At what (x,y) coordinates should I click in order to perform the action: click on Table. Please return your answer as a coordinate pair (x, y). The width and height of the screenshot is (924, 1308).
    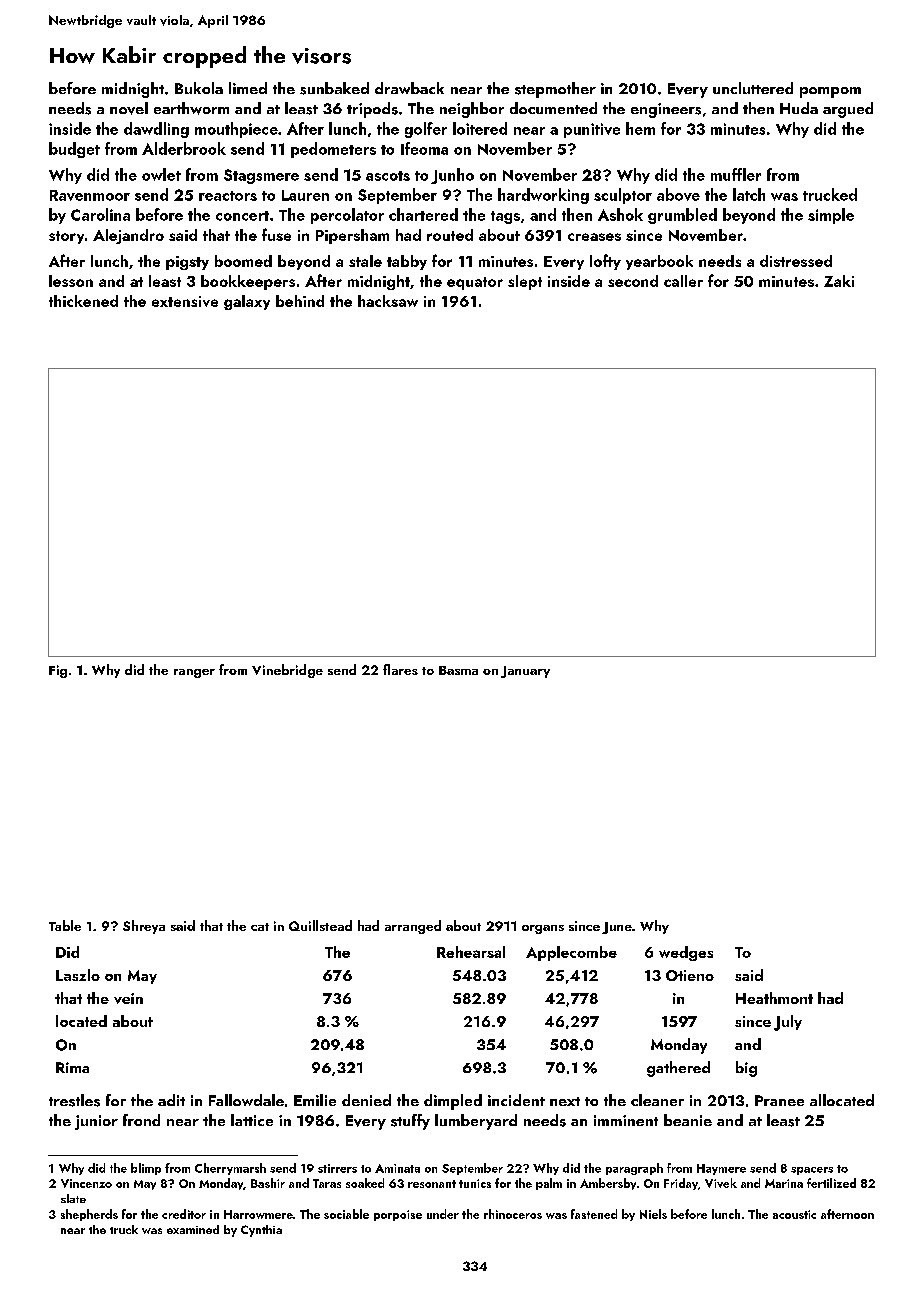
    Looking at the image, I should click on (65, 925).
